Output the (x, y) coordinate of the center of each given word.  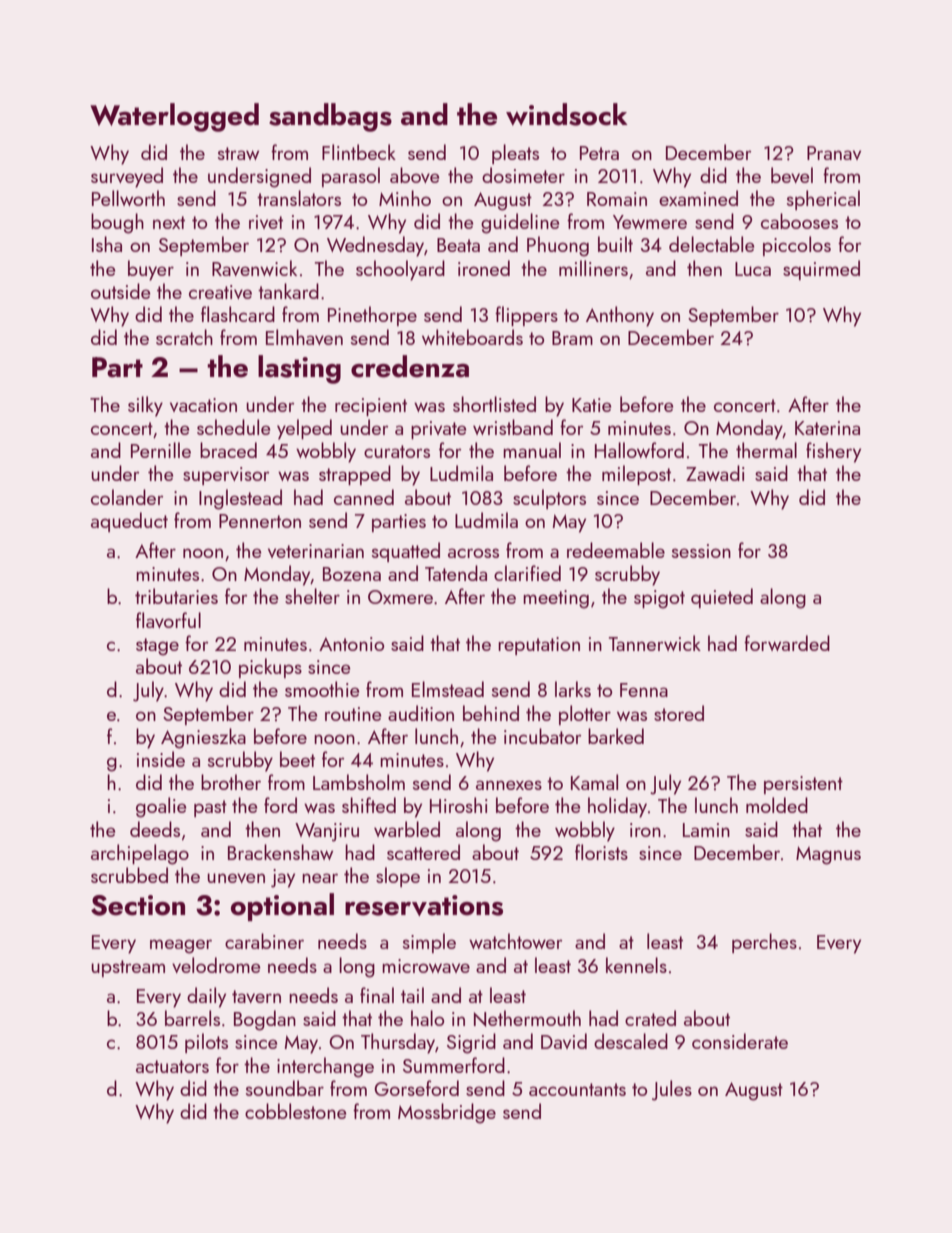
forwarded (787, 643)
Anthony (620, 316)
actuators (172, 1066)
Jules (672, 1090)
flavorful (168, 620)
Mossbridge (447, 1113)
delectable (711, 244)
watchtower (516, 941)
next (169, 222)
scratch (184, 337)
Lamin (706, 830)
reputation (539, 646)
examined (698, 198)
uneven (236, 878)
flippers (526, 316)
